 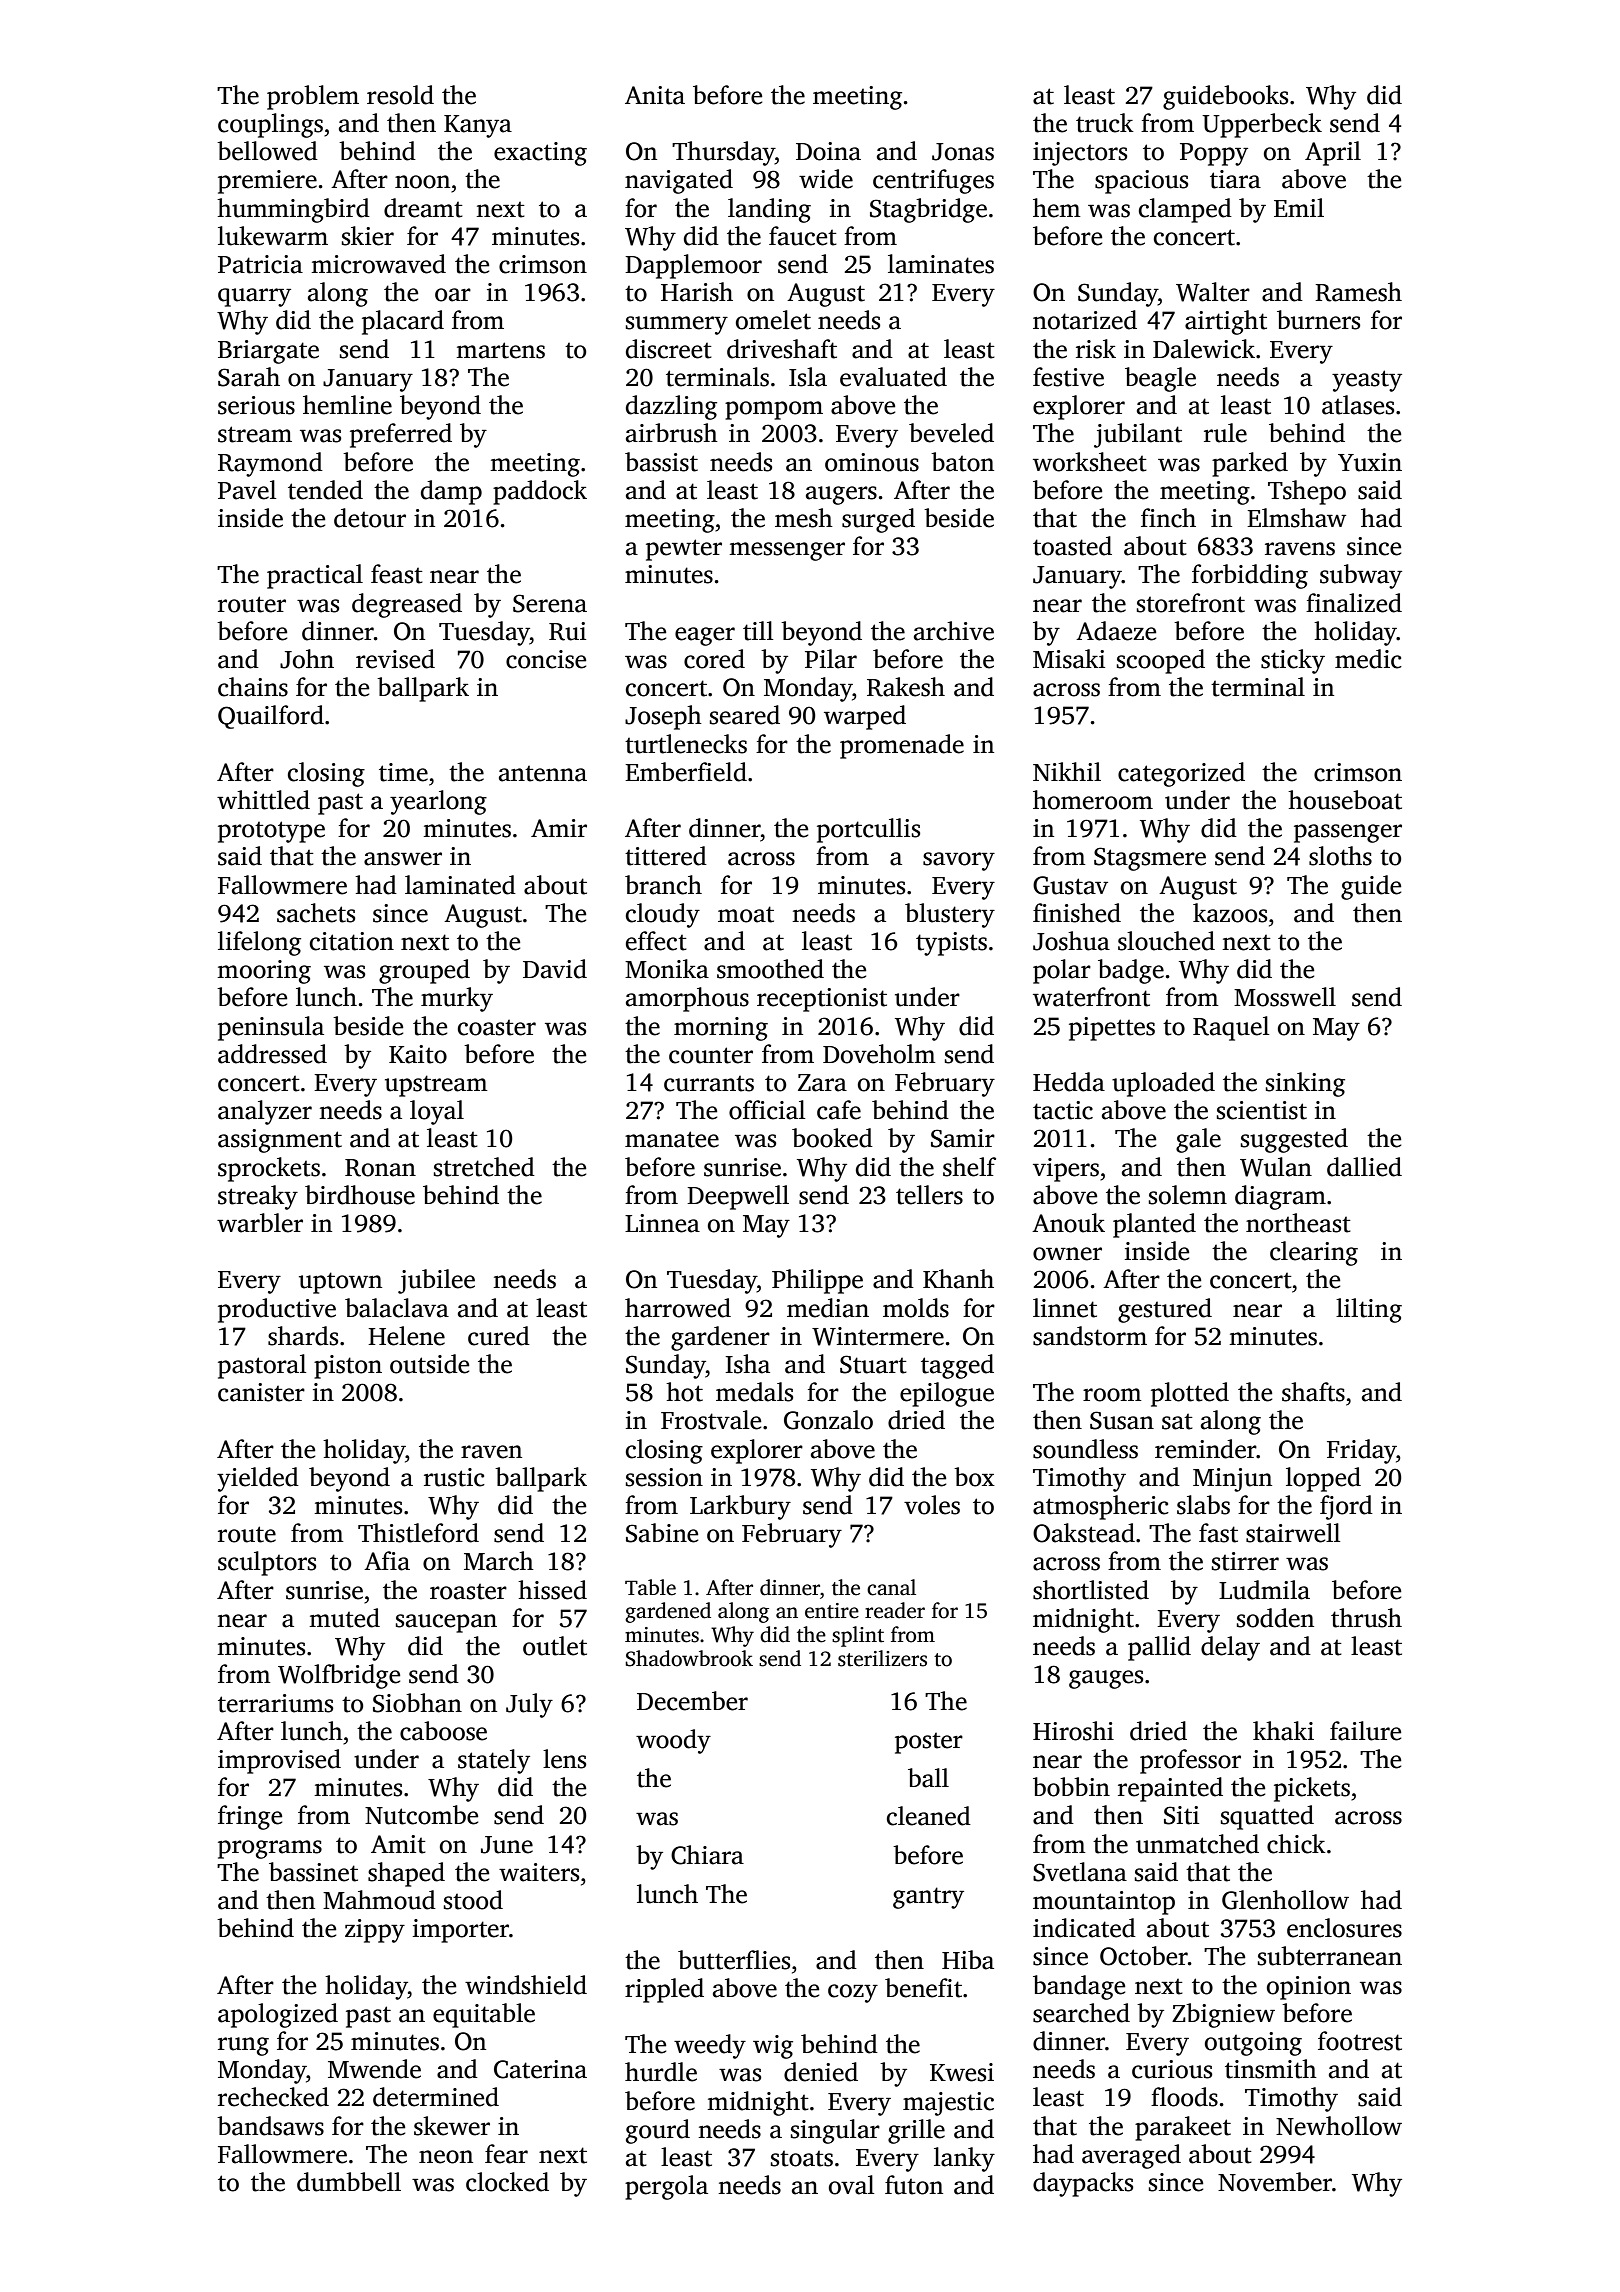 I want to click on November, so click(x=1275, y=2182).
